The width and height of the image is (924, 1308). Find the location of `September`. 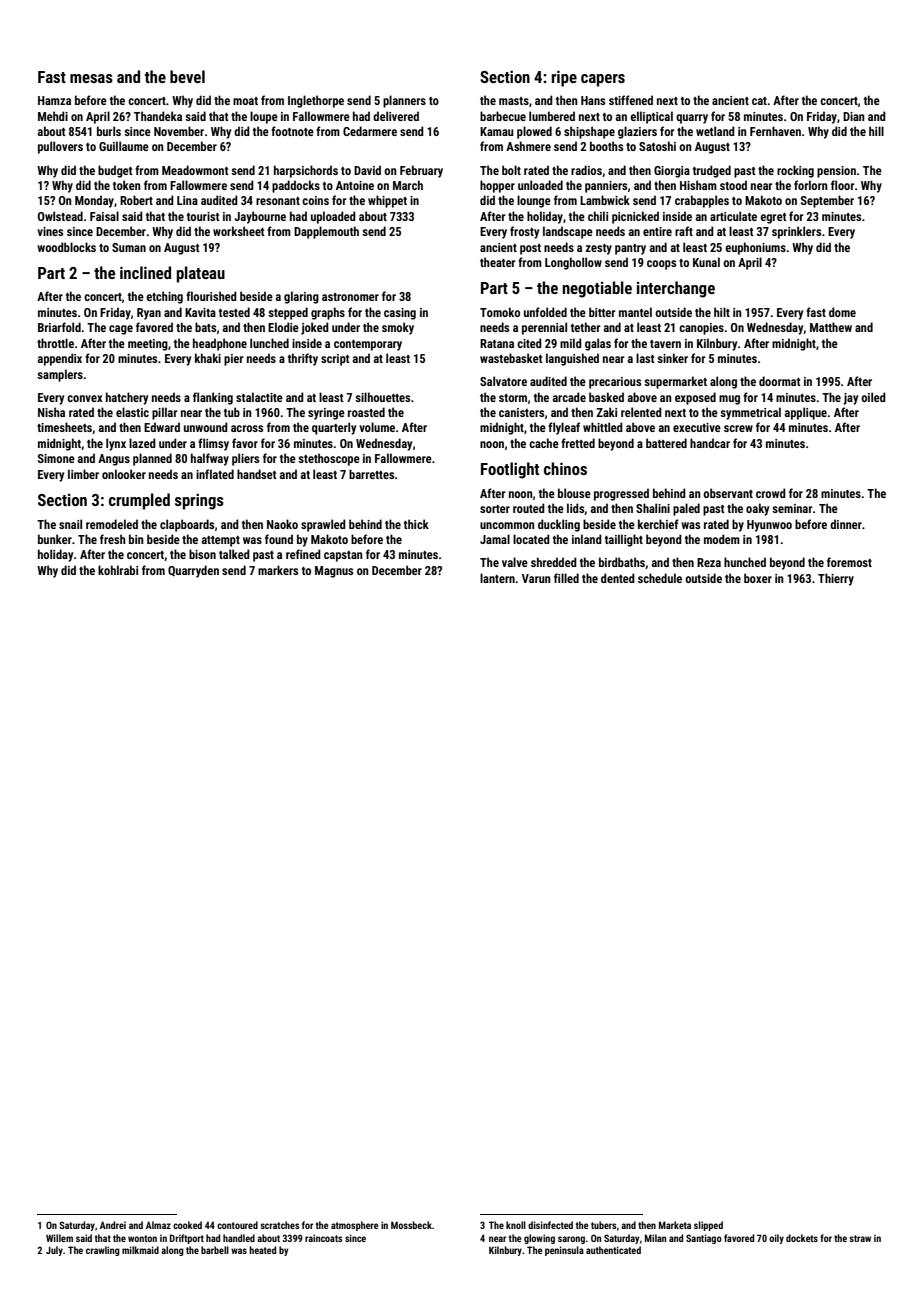

September is located at coordinates (827, 201).
